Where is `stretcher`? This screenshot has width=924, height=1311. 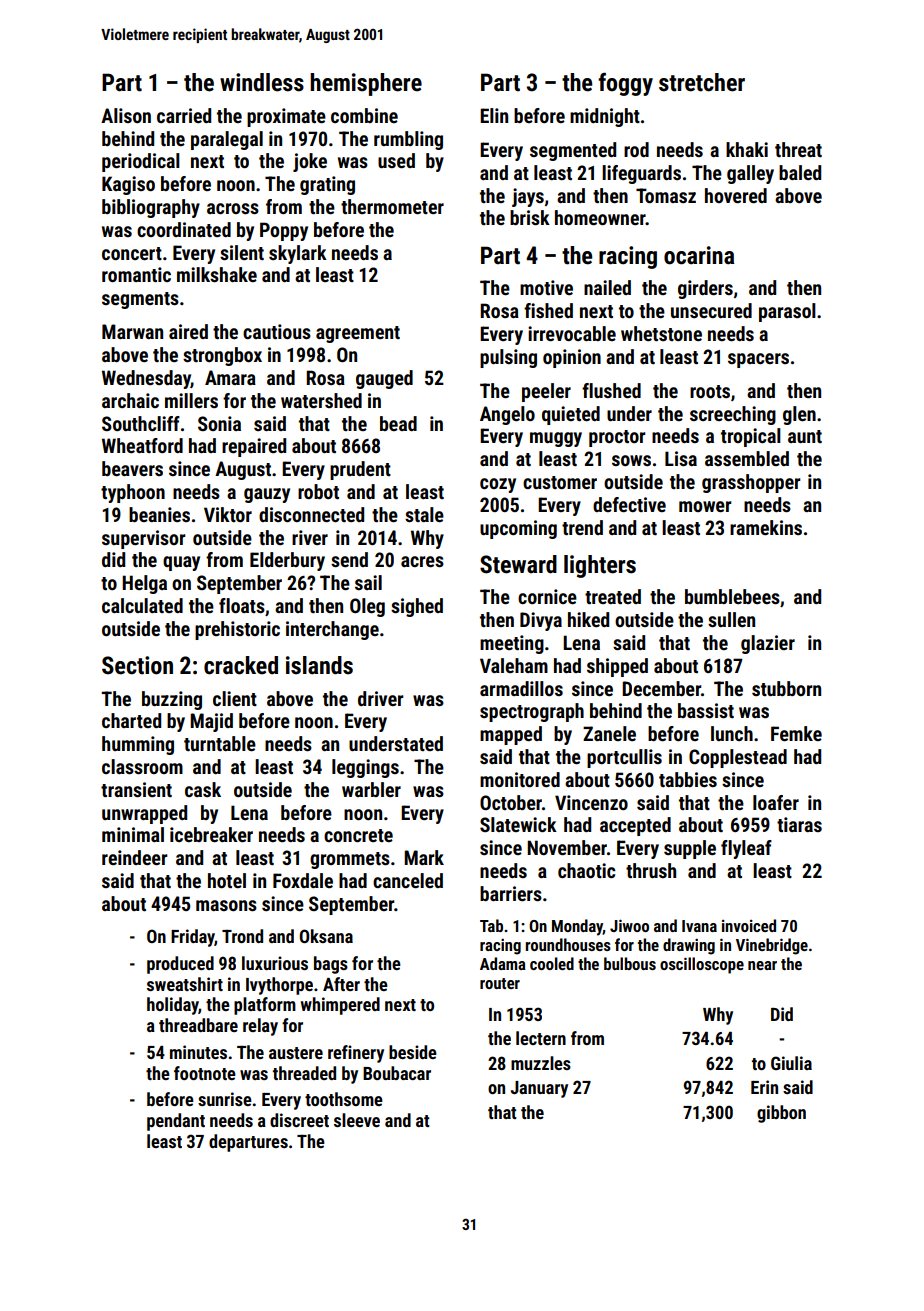
stretcher is located at coordinates (702, 82).
